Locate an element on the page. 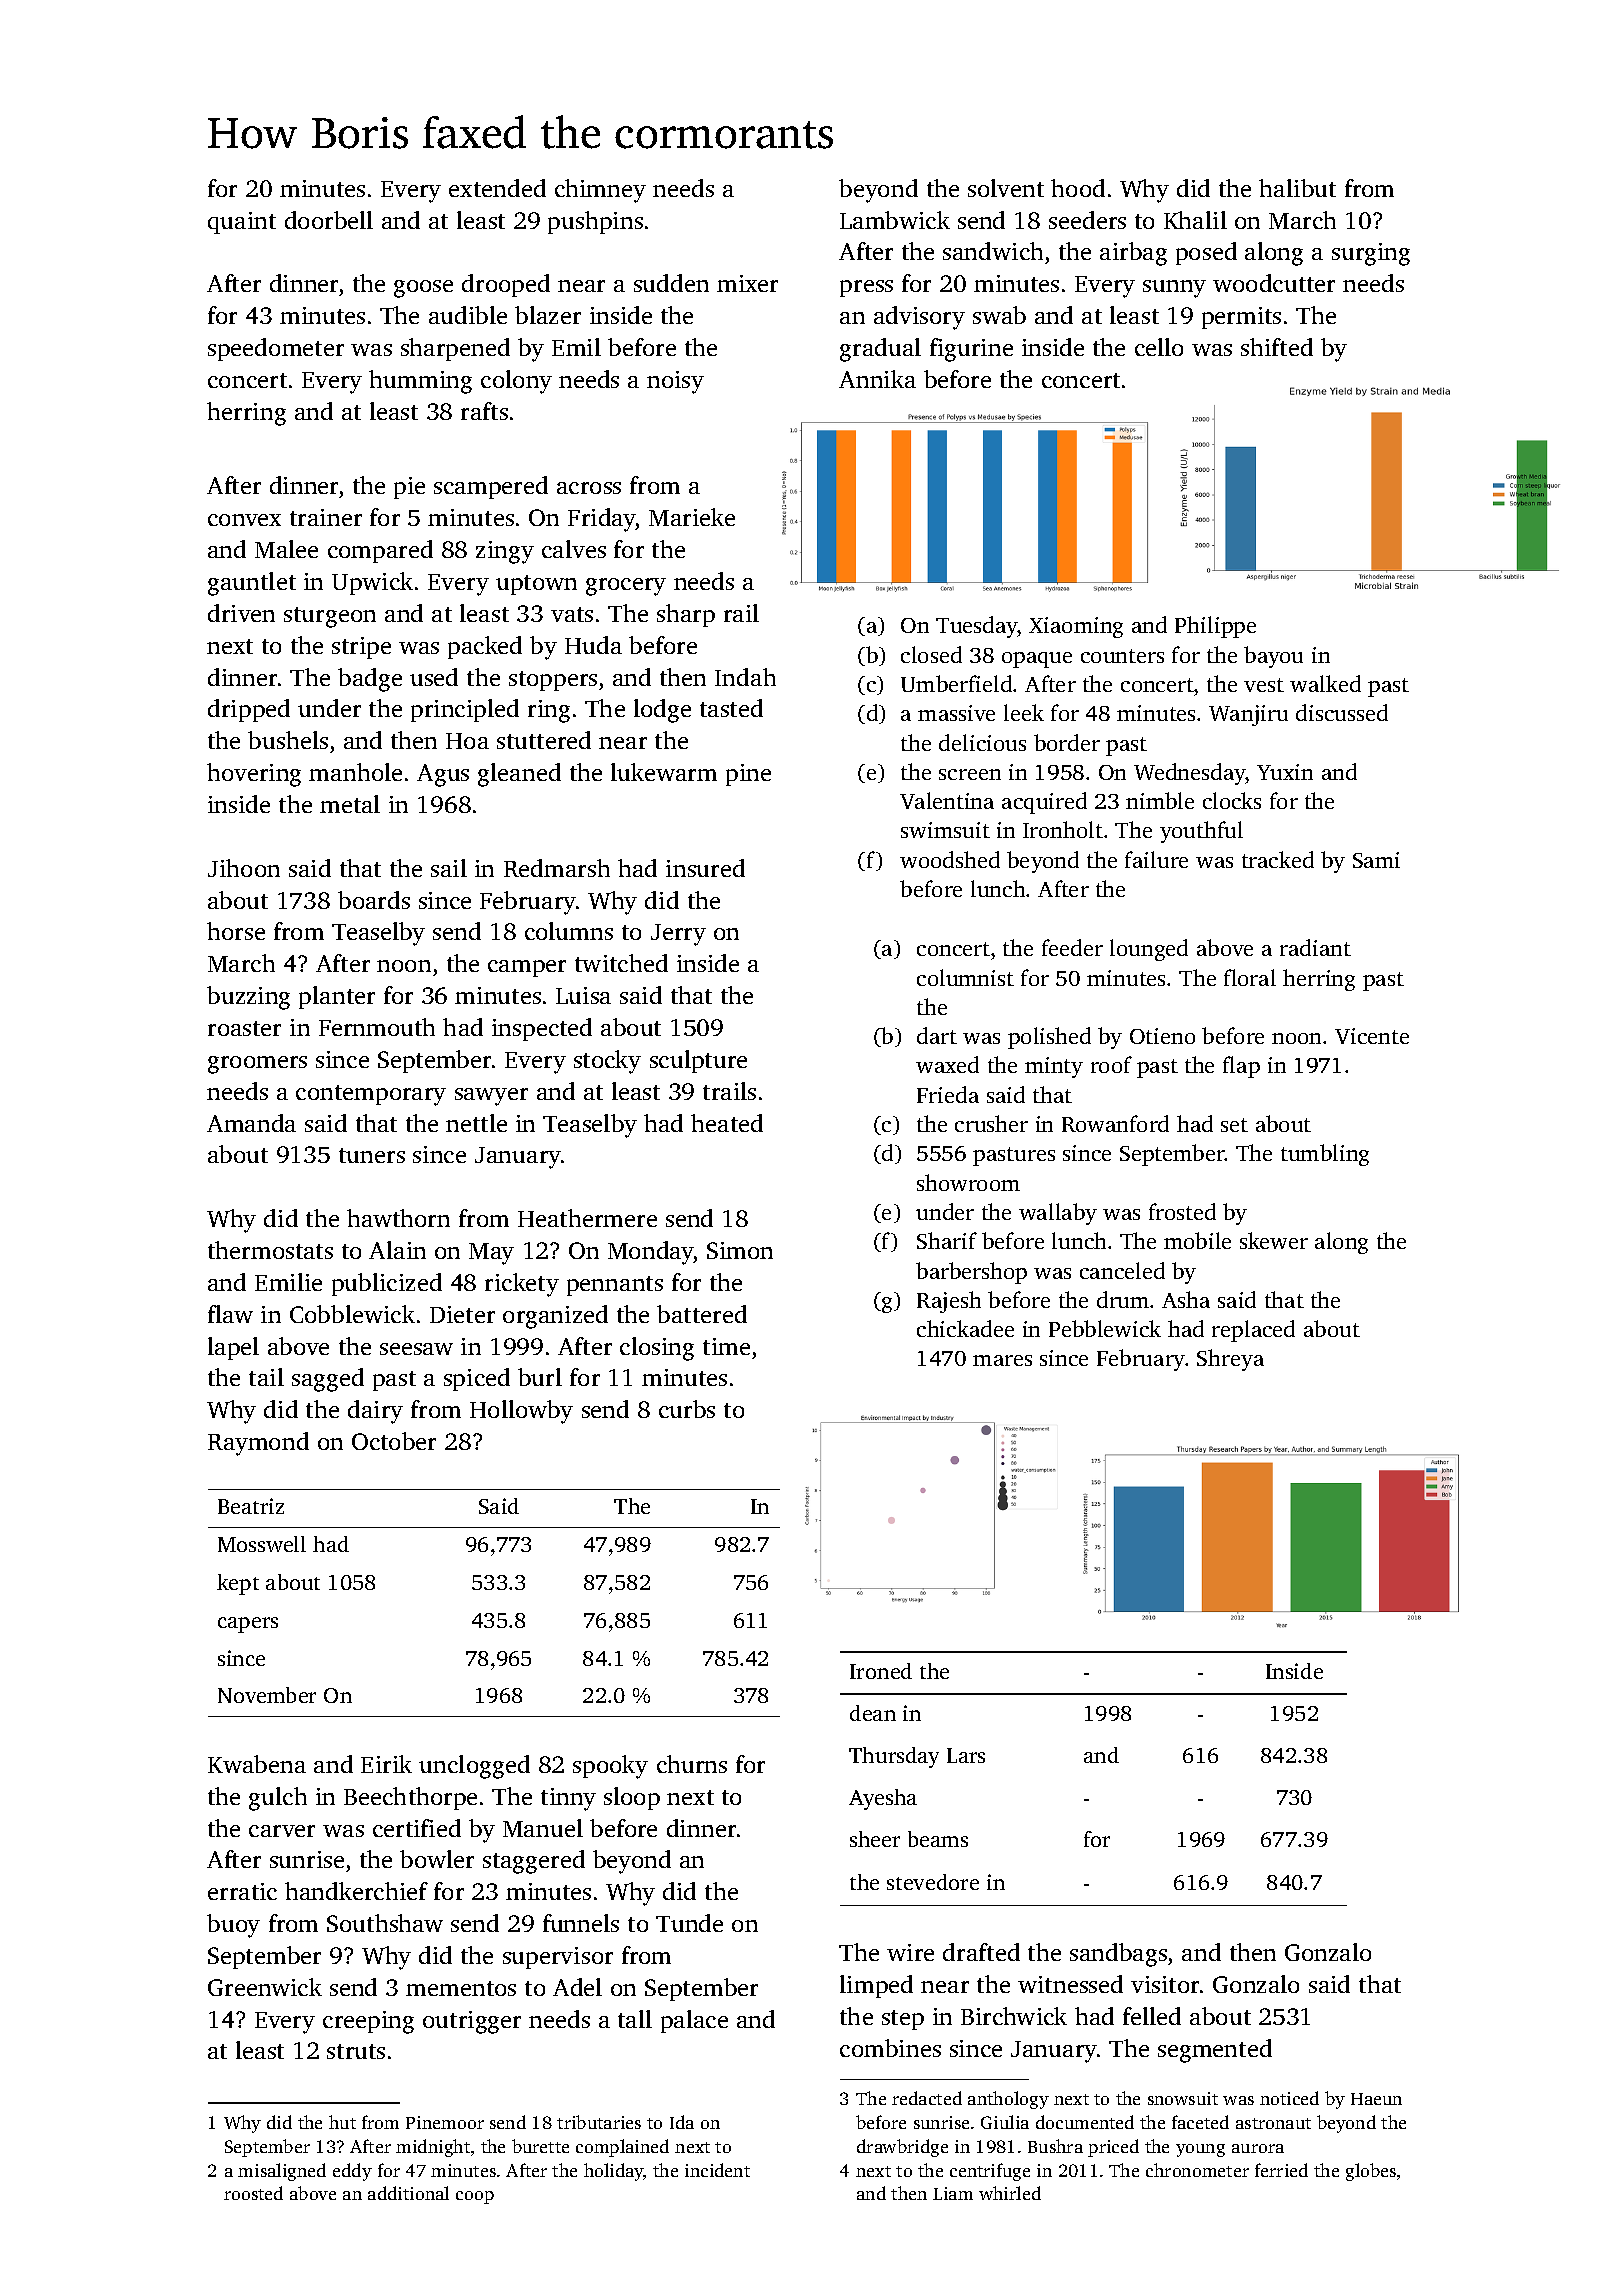 Image resolution: width=1620 pixels, height=2292 pixels. youthful is located at coordinates (1201, 832).
